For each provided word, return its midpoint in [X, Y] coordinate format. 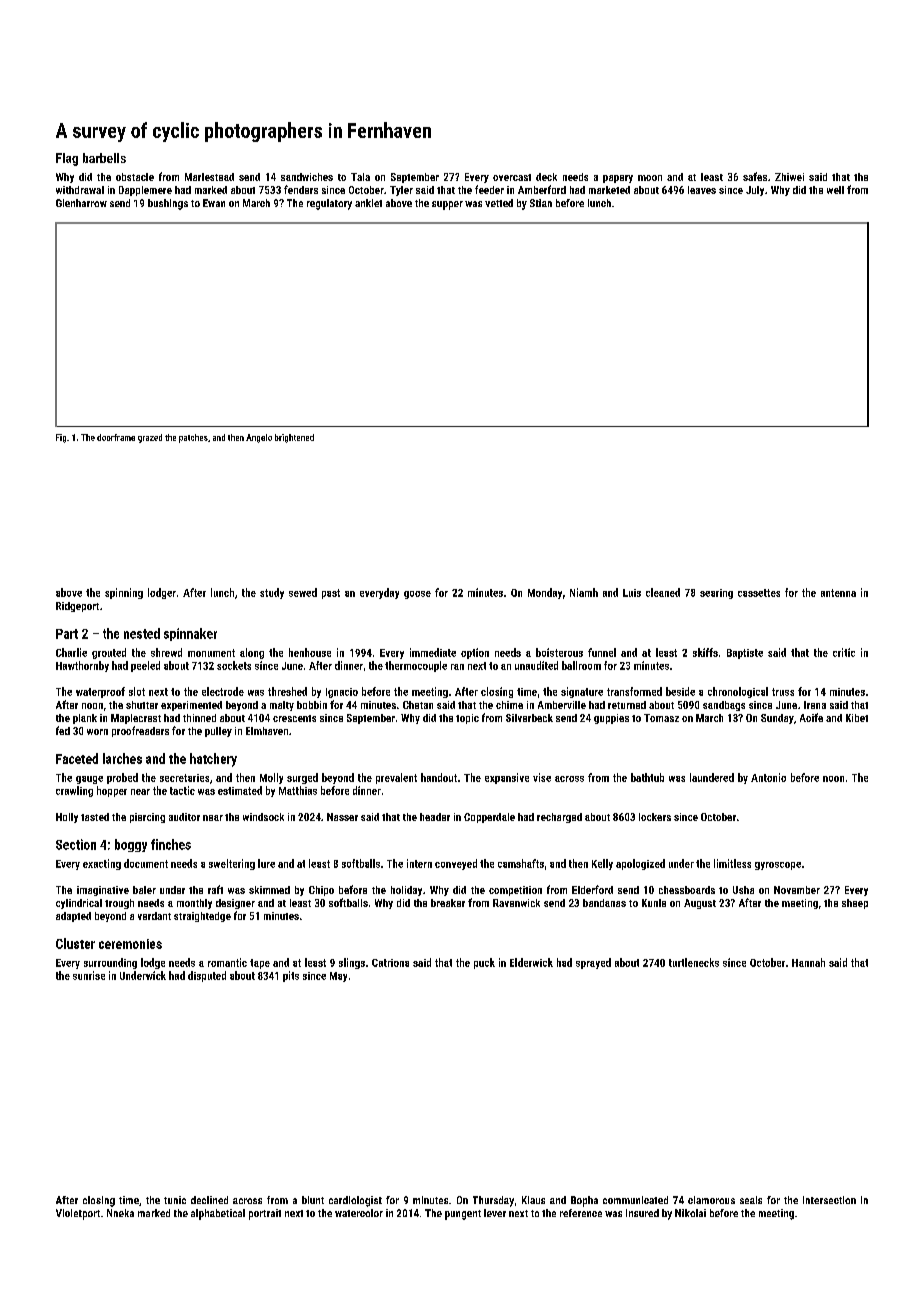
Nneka [120, 1213]
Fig [61, 438]
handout [439, 777]
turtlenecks [694, 962]
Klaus [533, 1200]
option [475, 653]
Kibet [857, 718]
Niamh [584, 592]
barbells [104, 158]
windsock [263, 817]
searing [716, 594]
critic [844, 652]
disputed [207, 976]
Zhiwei [789, 177]
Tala [360, 177]
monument [211, 653]
